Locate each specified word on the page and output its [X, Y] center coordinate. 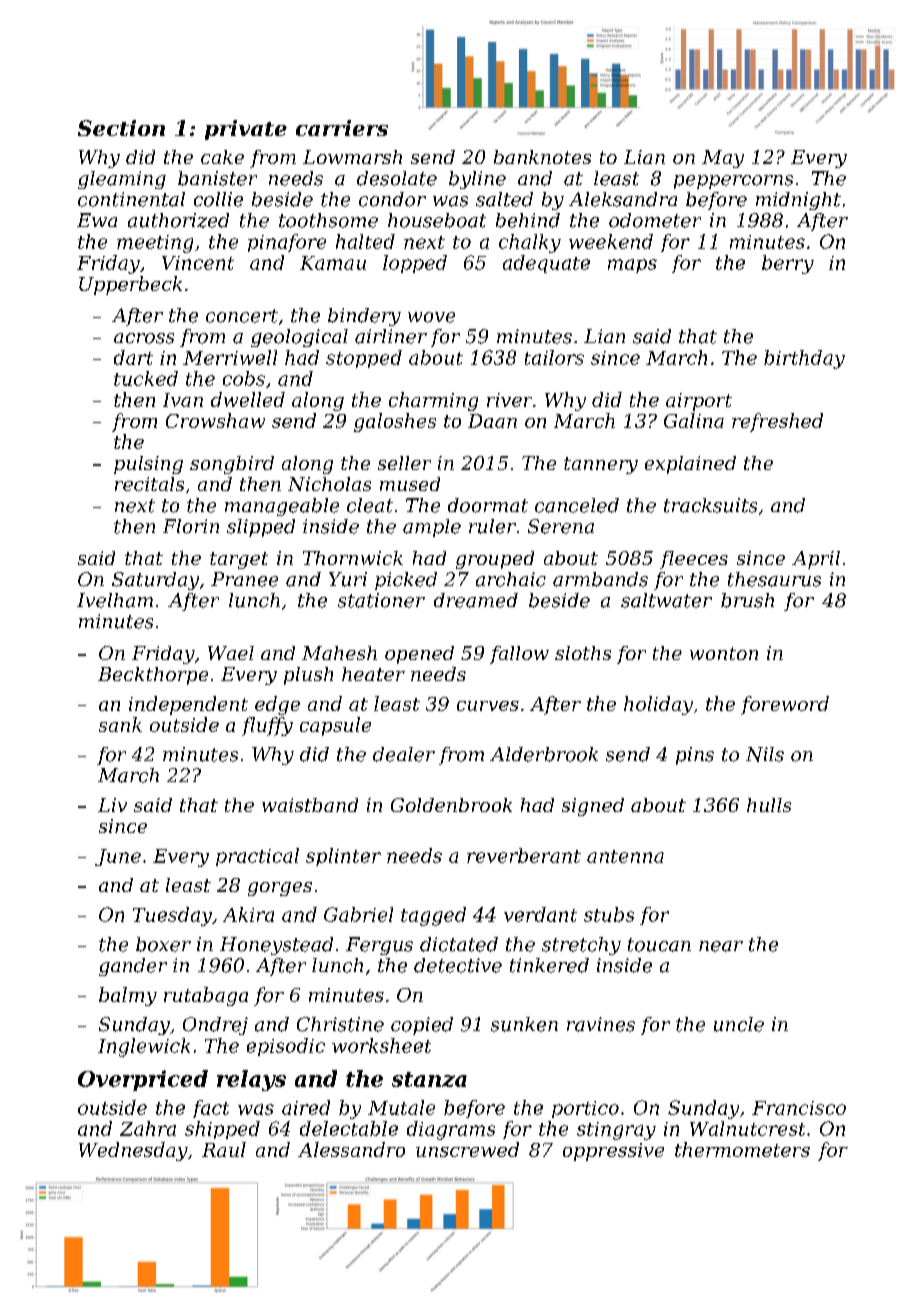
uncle [739, 1024]
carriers [342, 128]
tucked [146, 378]
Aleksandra [623, 199]
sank [120, 724]
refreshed [777, 422]
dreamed [476, 600]
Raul [224, 1149]
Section [121, 128]
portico [585, 1109]
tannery [601, 465]
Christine [340, 1024]
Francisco [799, 1108]
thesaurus [774, 579]
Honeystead [276, 946]
